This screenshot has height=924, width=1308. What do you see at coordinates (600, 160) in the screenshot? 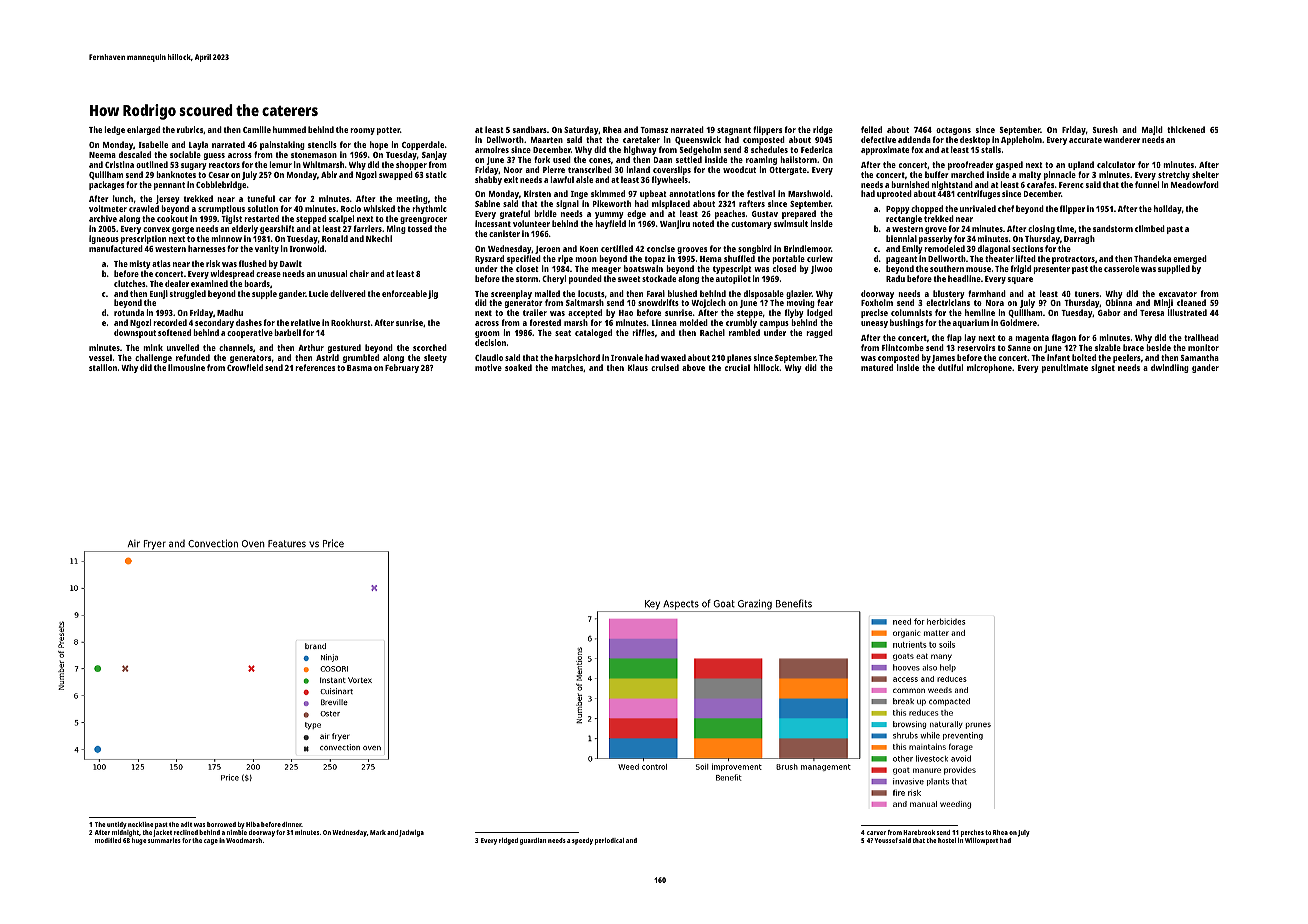
I see `cones` at bounding box center [600, 160].
